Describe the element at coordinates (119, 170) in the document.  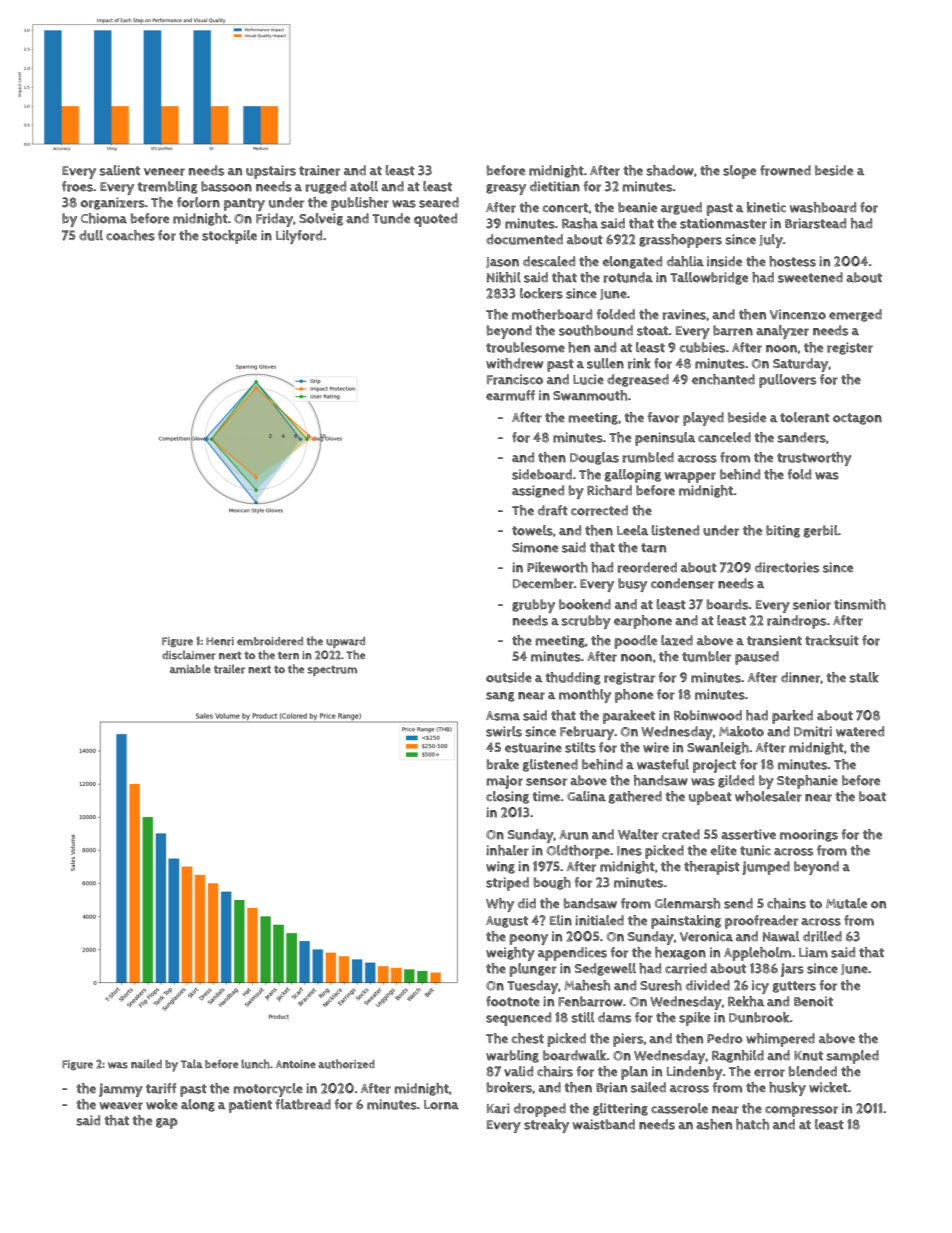
I see `salient` at that location.
